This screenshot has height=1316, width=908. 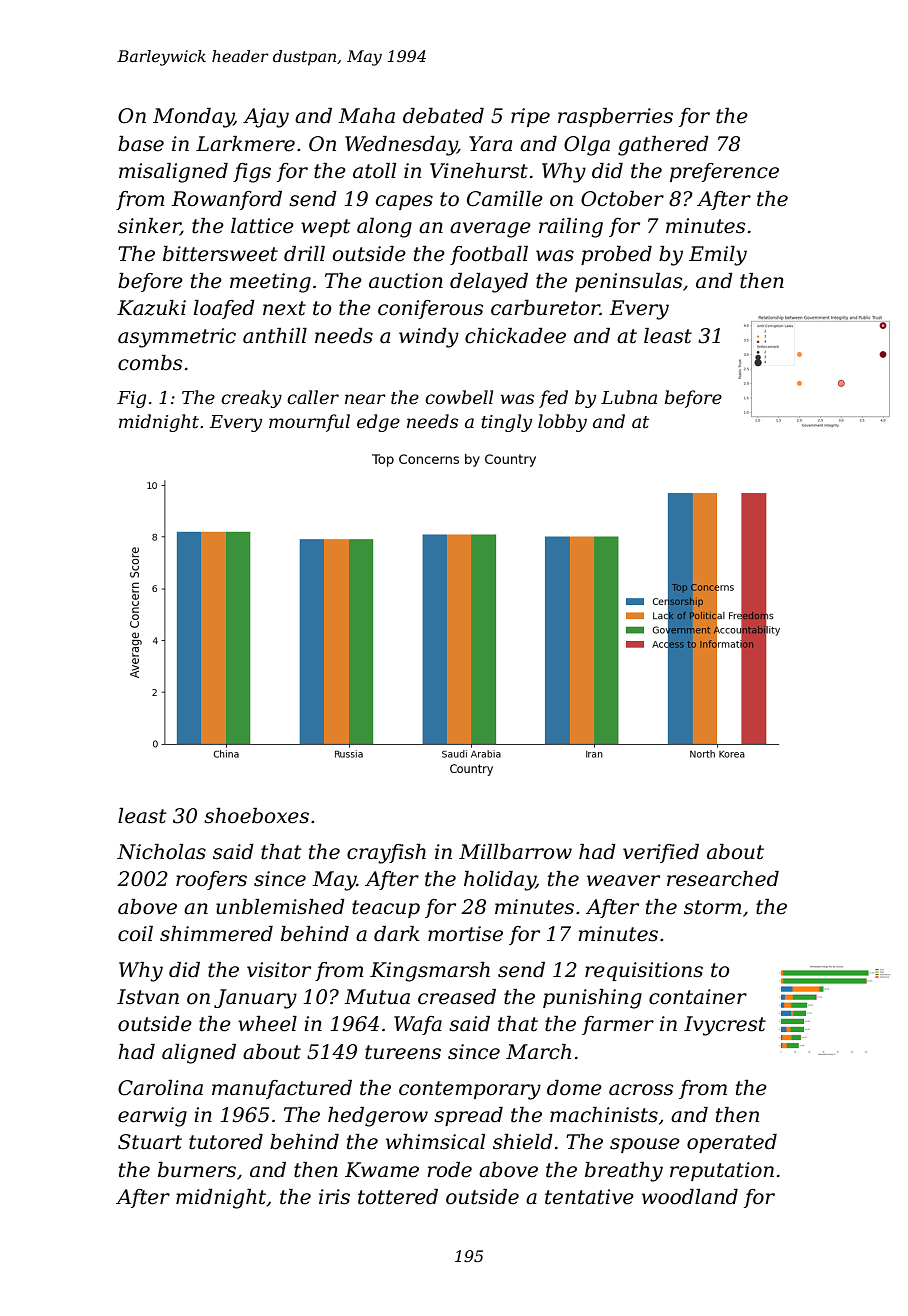 What do you see at coordinates (148, 997) in the screenshot?
I see `Istvan` at bounding box center [148, 997].
